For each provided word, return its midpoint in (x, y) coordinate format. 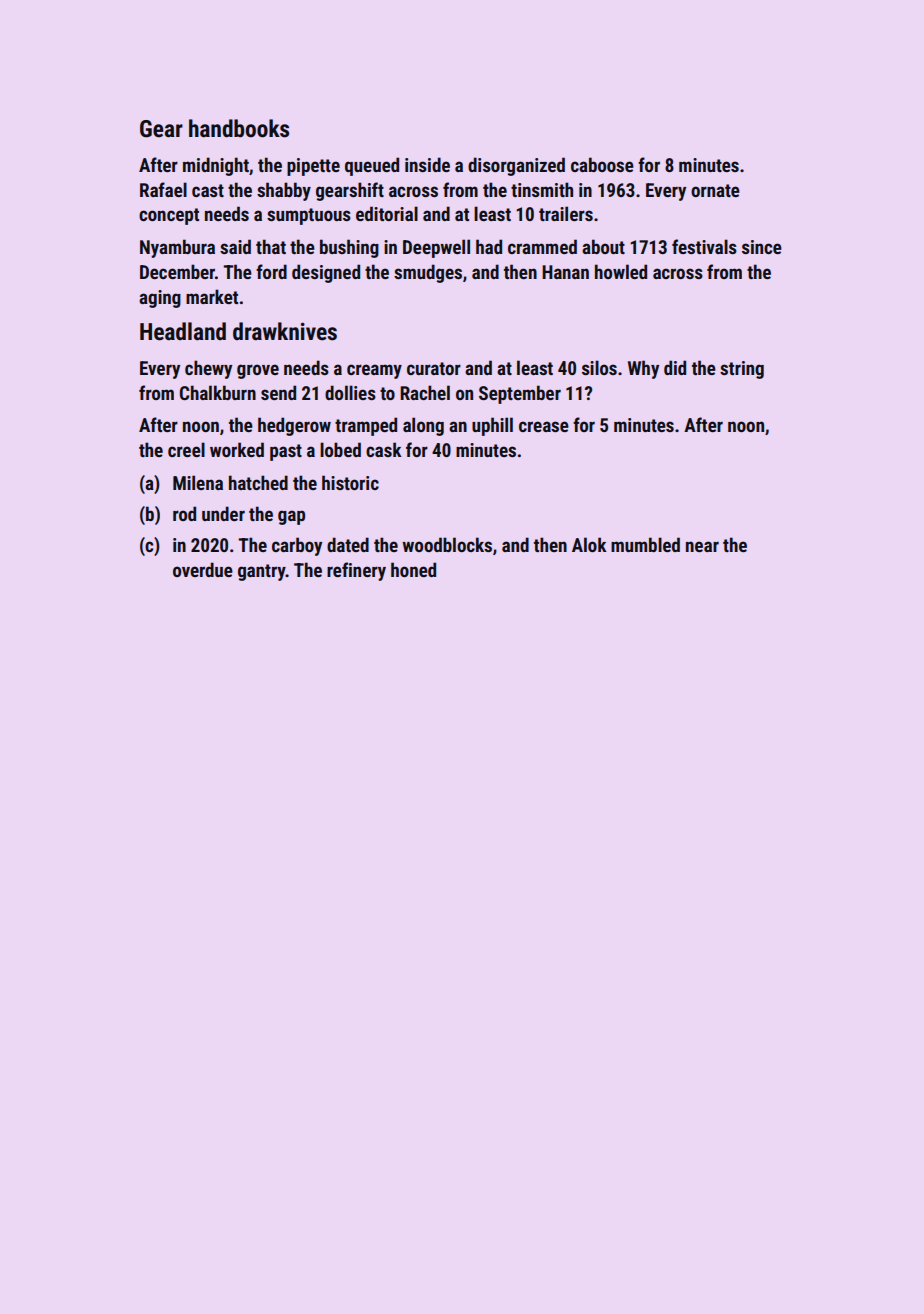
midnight (216, 166)
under (223, 513)
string (742, 370)
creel (186, 449)
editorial (387, 213)
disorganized (516, 166)
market (212, 296)
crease (544, 426)
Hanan (565, 272)
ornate (715, 190)
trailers (566, 213)
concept (169, 216)
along (423, 426)
